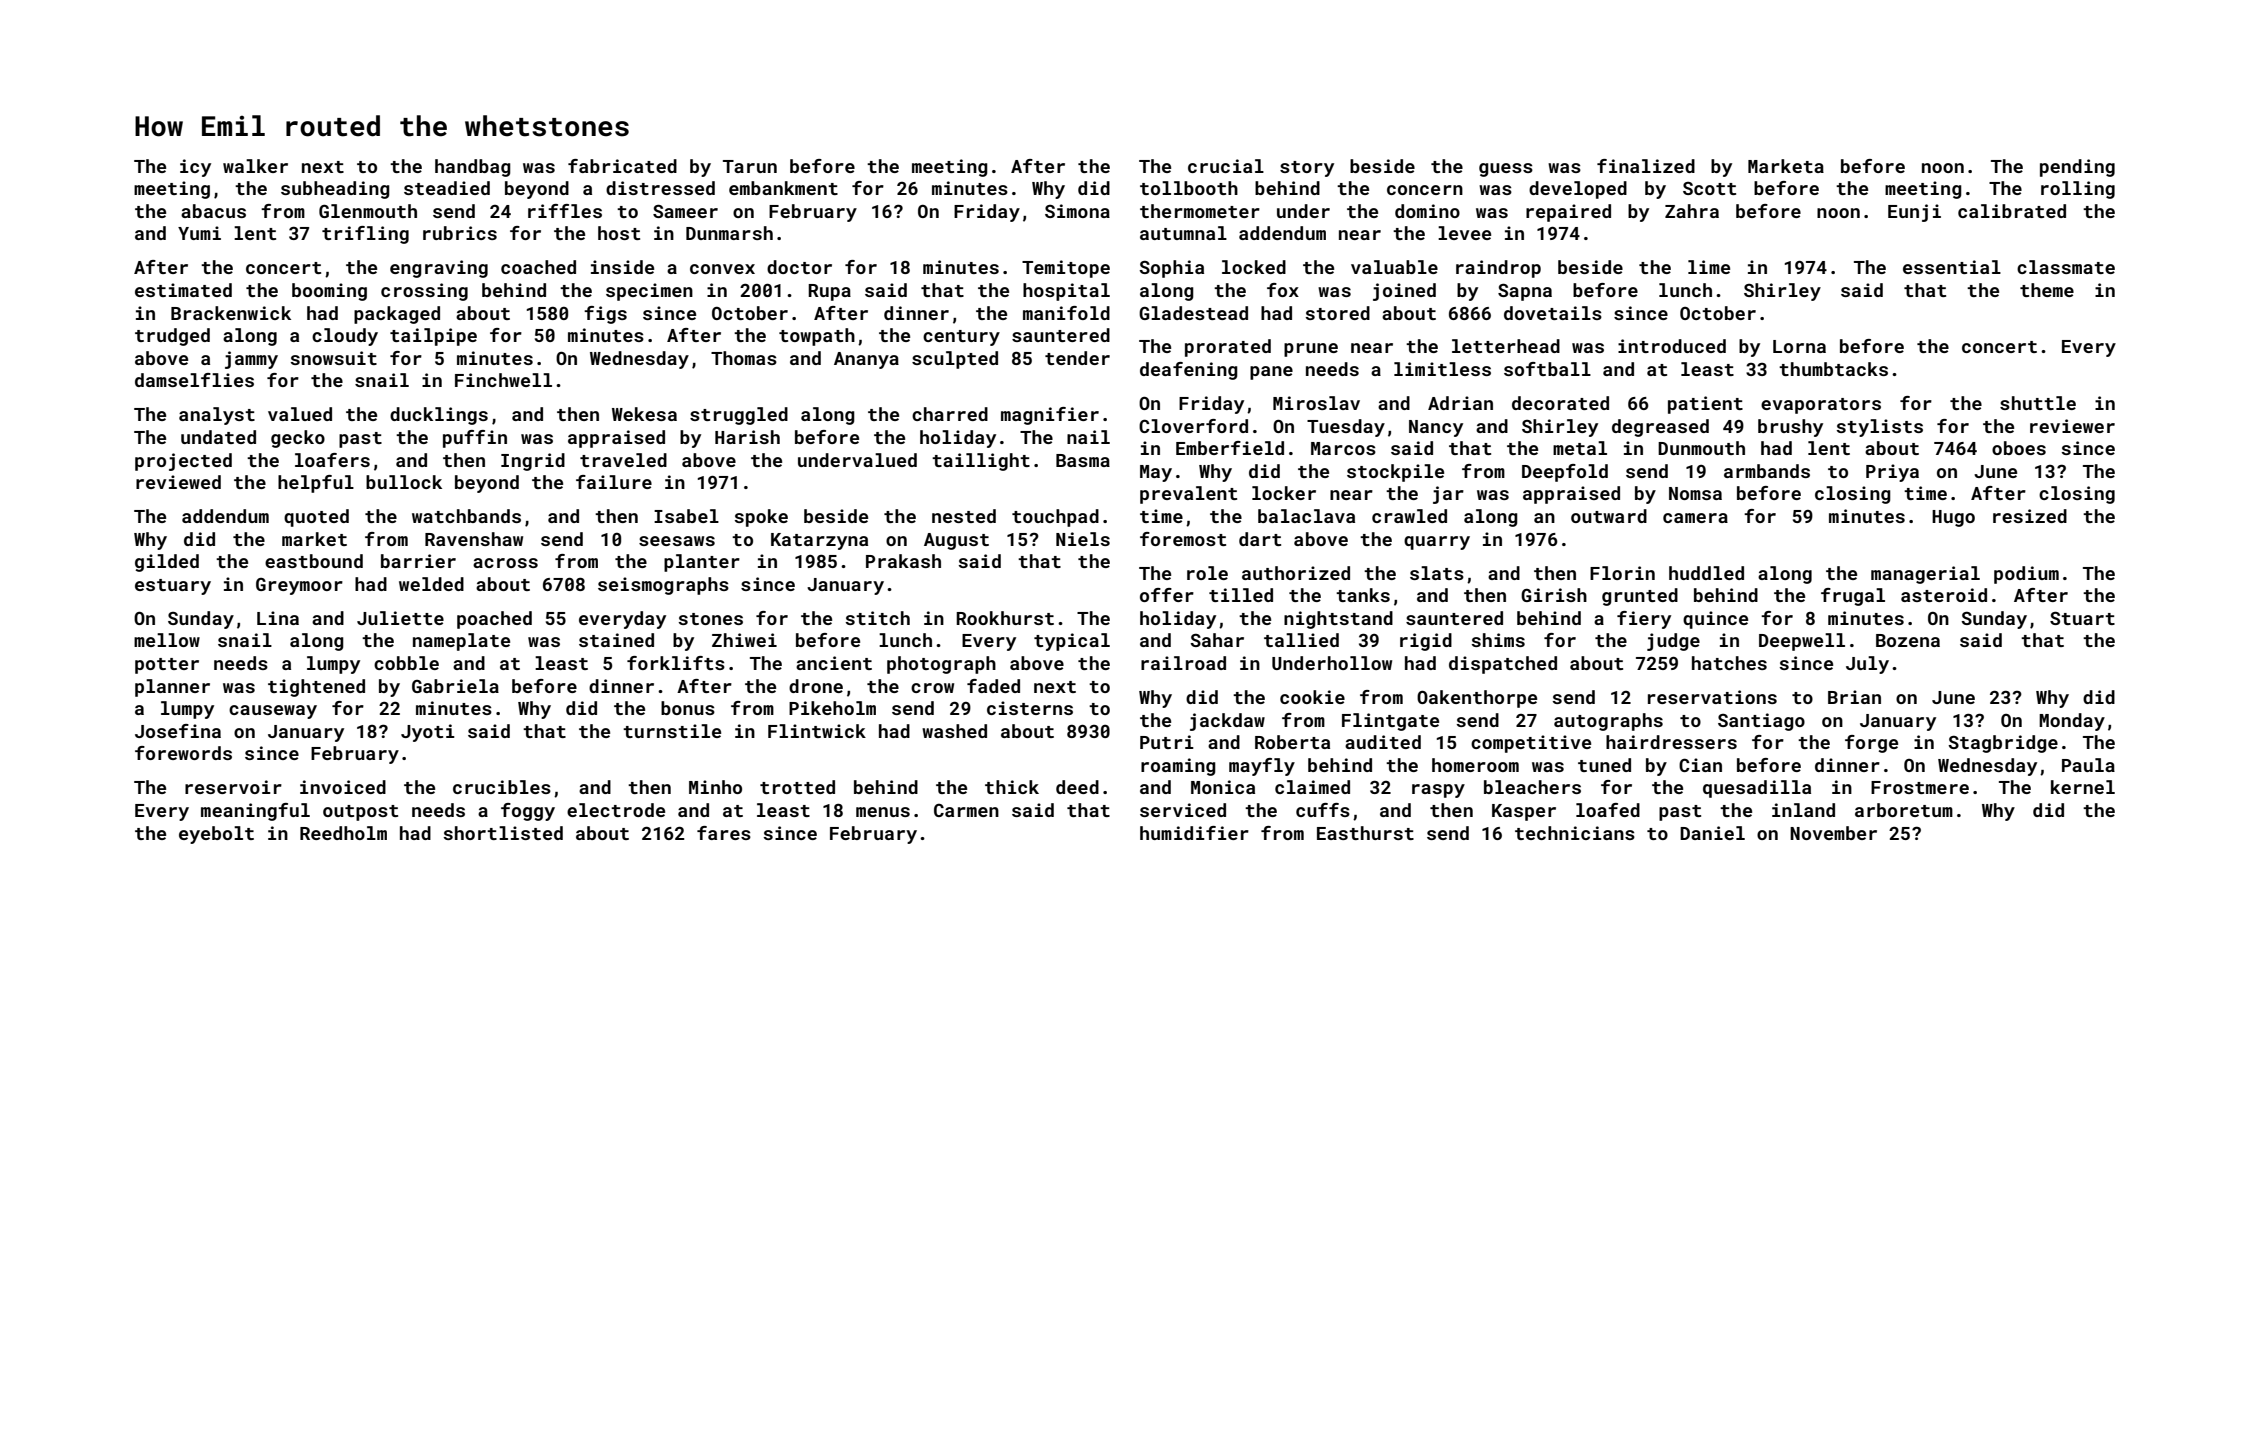 The width and height of the screenshot is (2250, 1456). I want to click on handbag, so click(473, 168).
